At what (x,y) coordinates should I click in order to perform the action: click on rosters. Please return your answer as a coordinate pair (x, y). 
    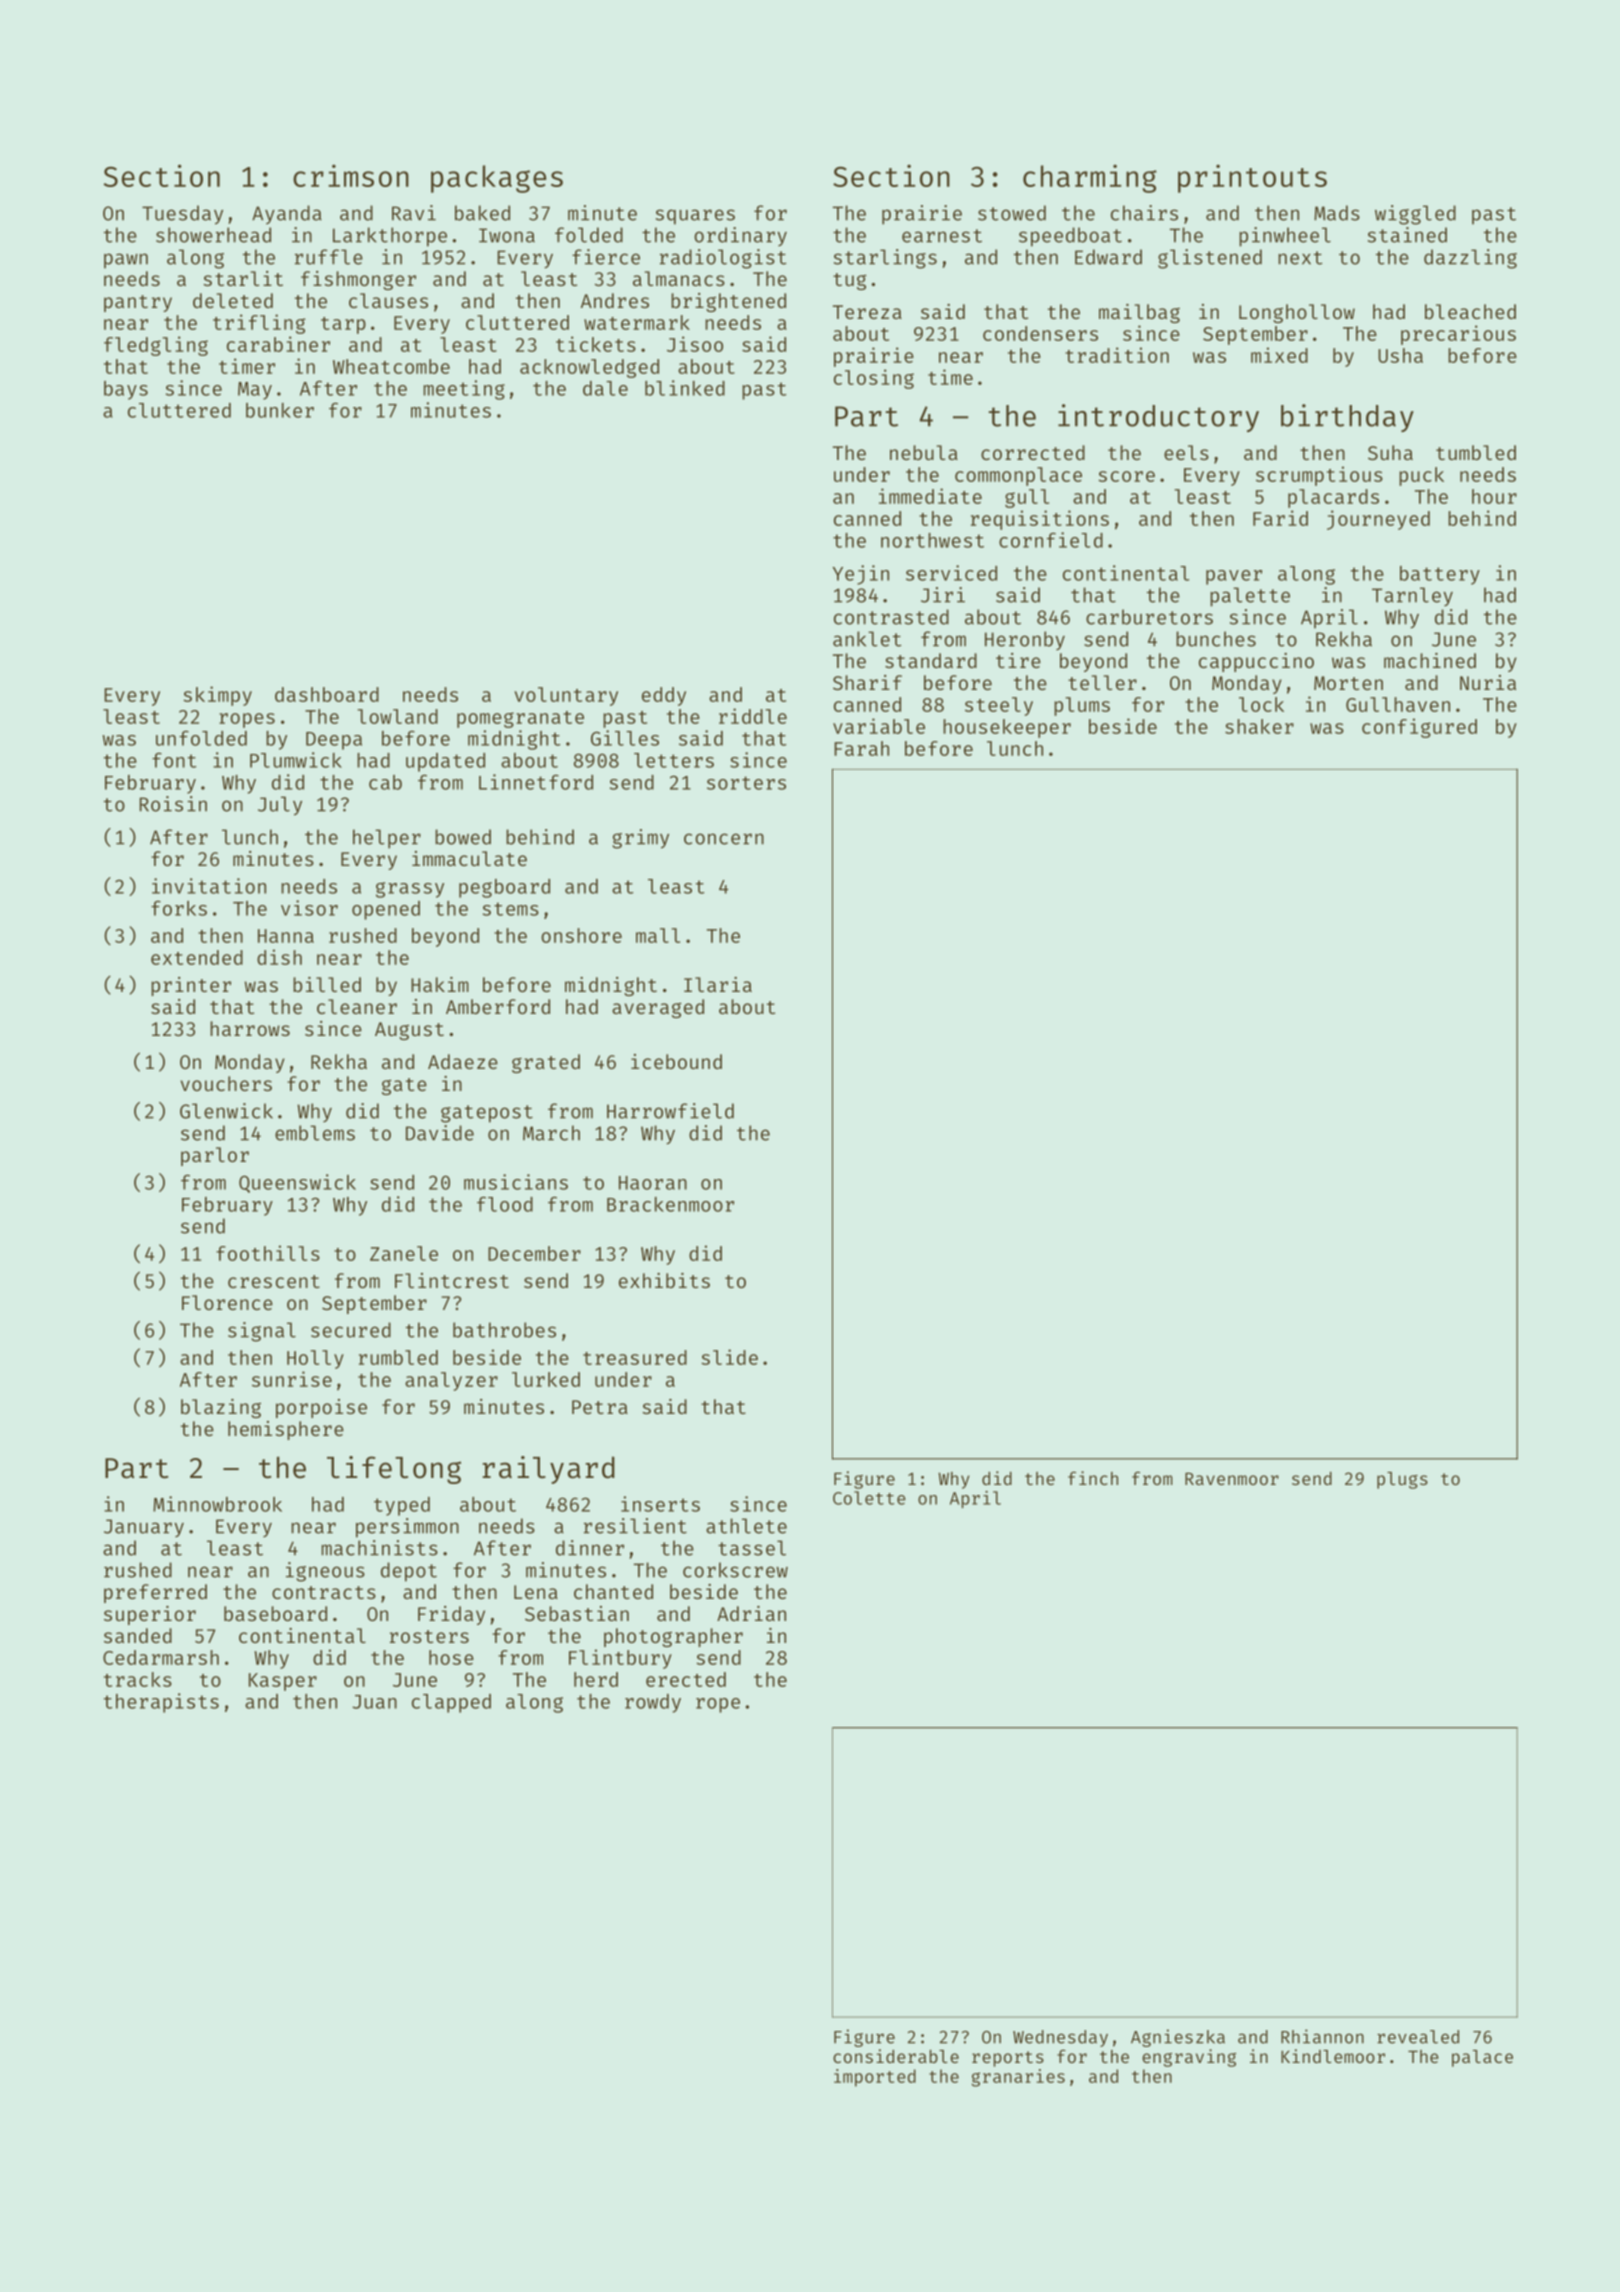
    Looking at the image, I should click on (429, 1636).
